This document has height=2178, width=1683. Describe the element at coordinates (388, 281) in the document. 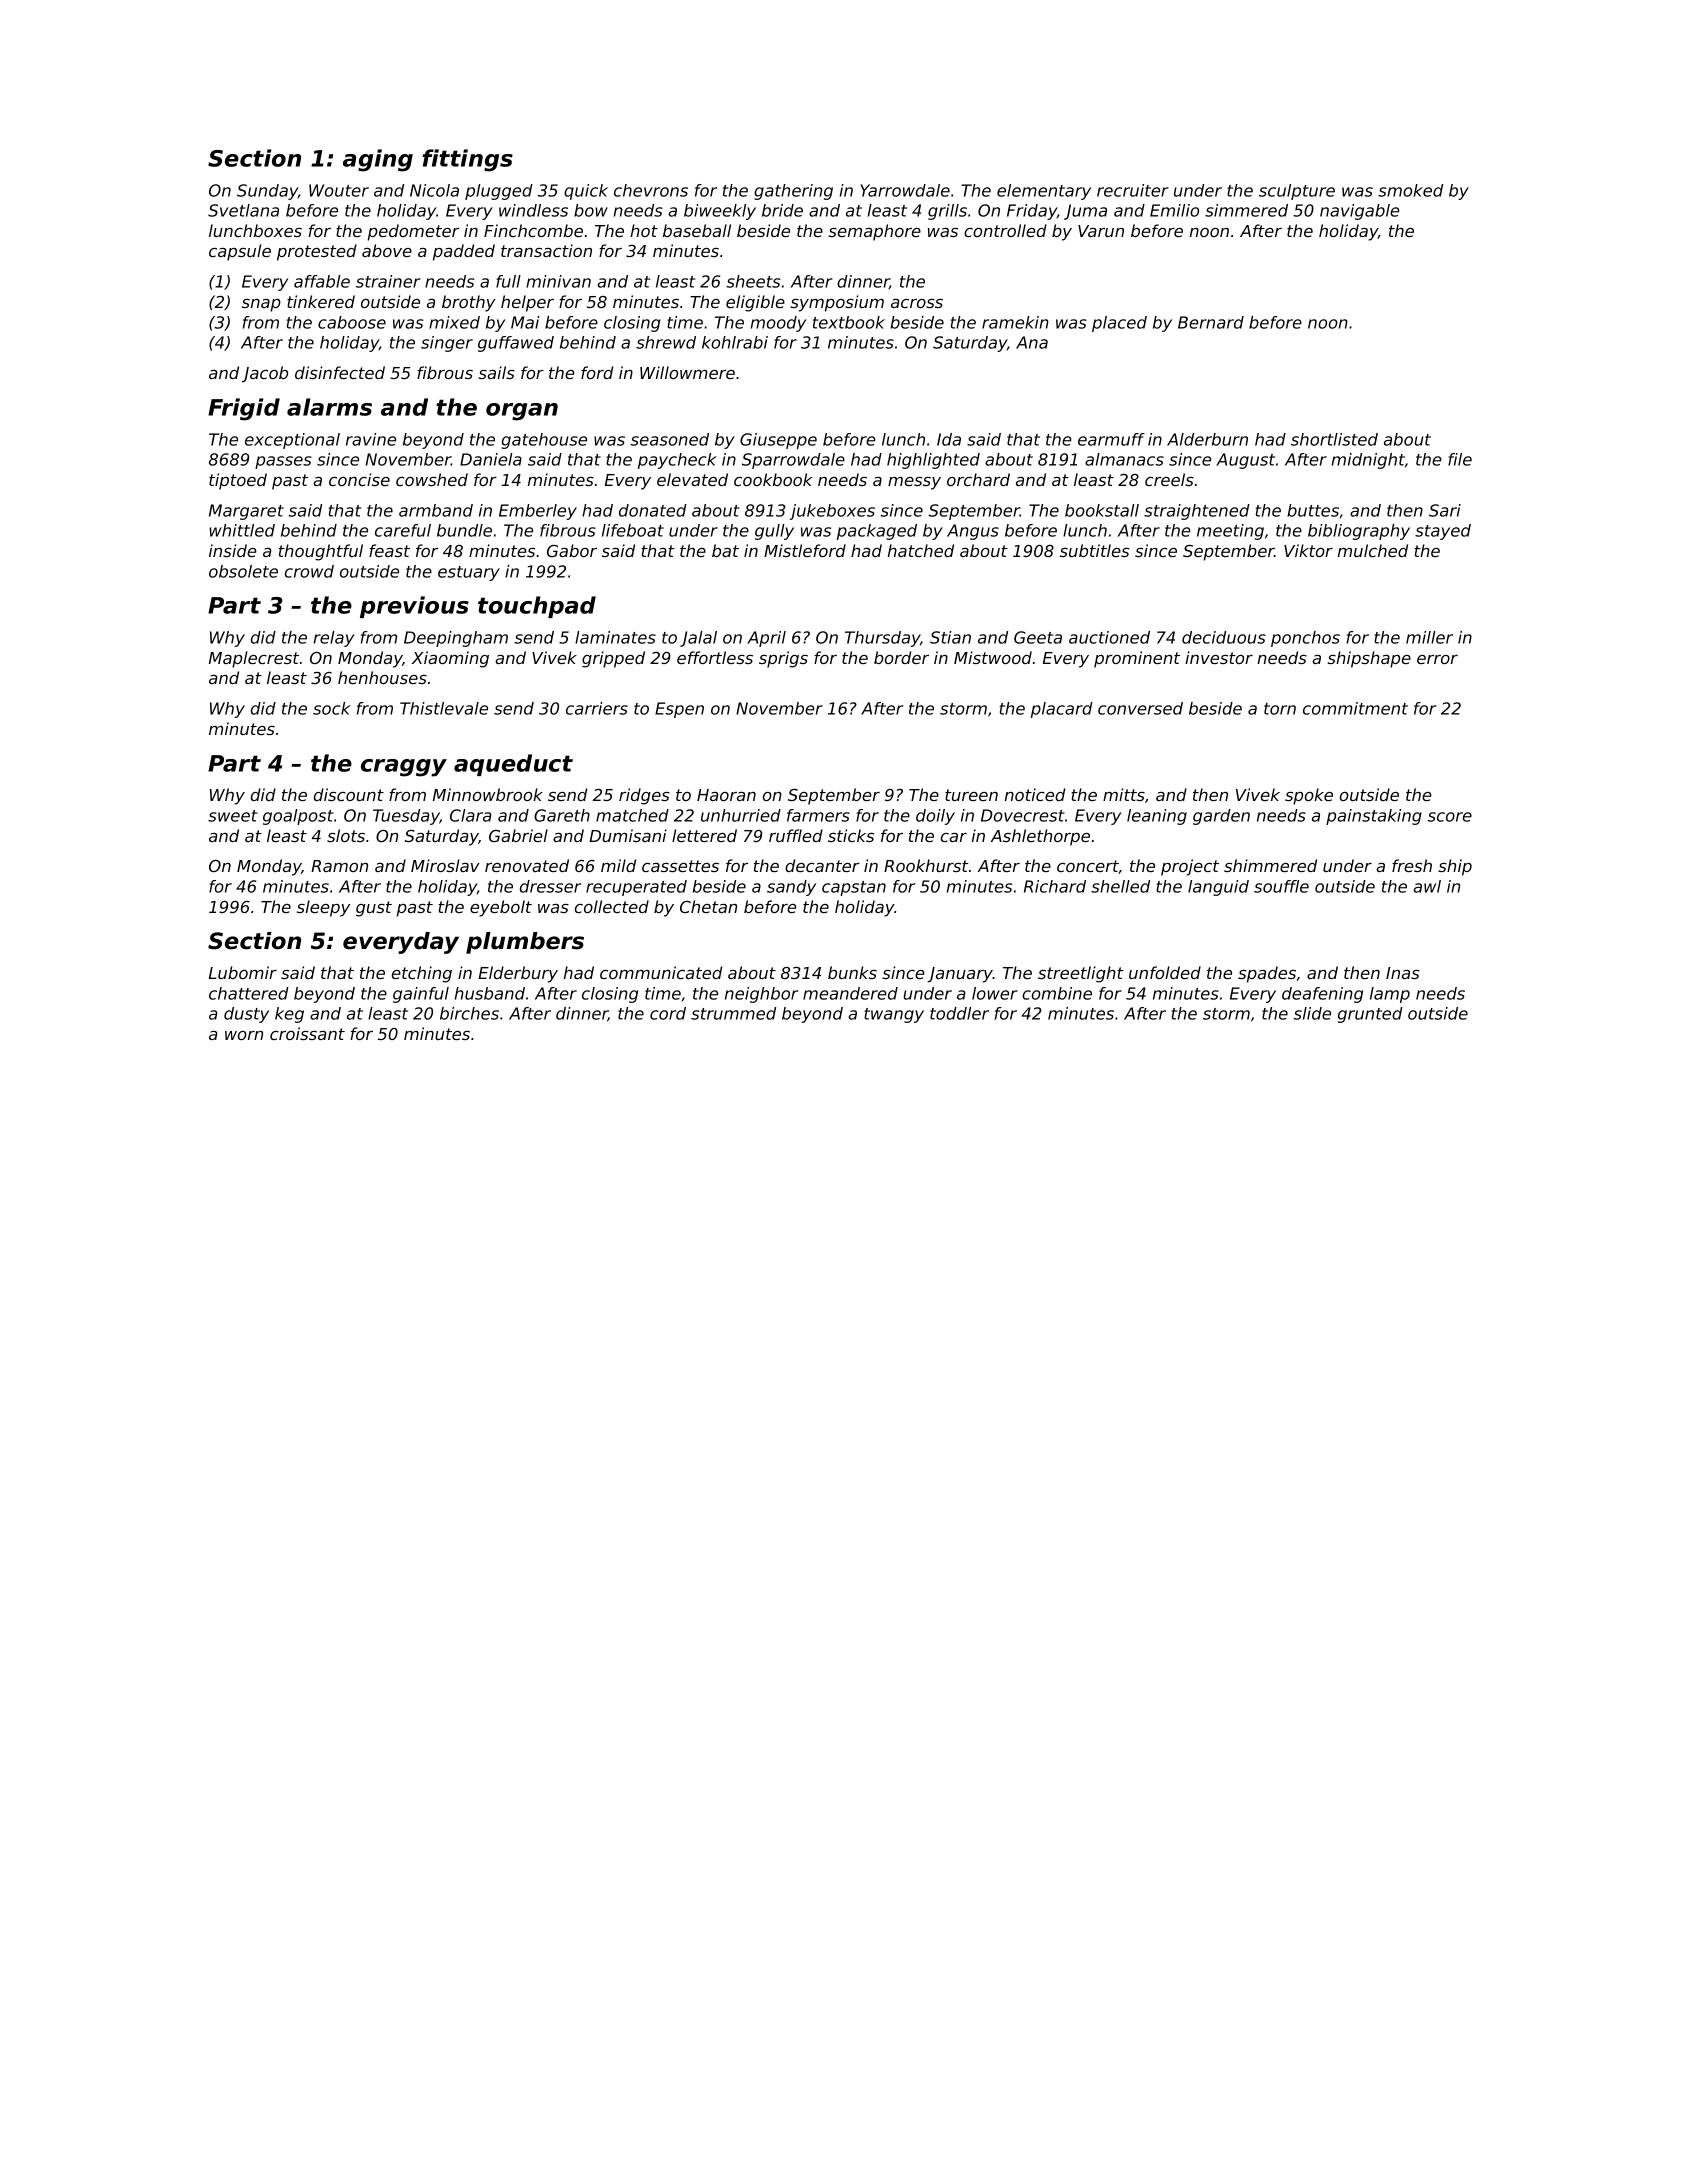

I see `strainer` at that location.
